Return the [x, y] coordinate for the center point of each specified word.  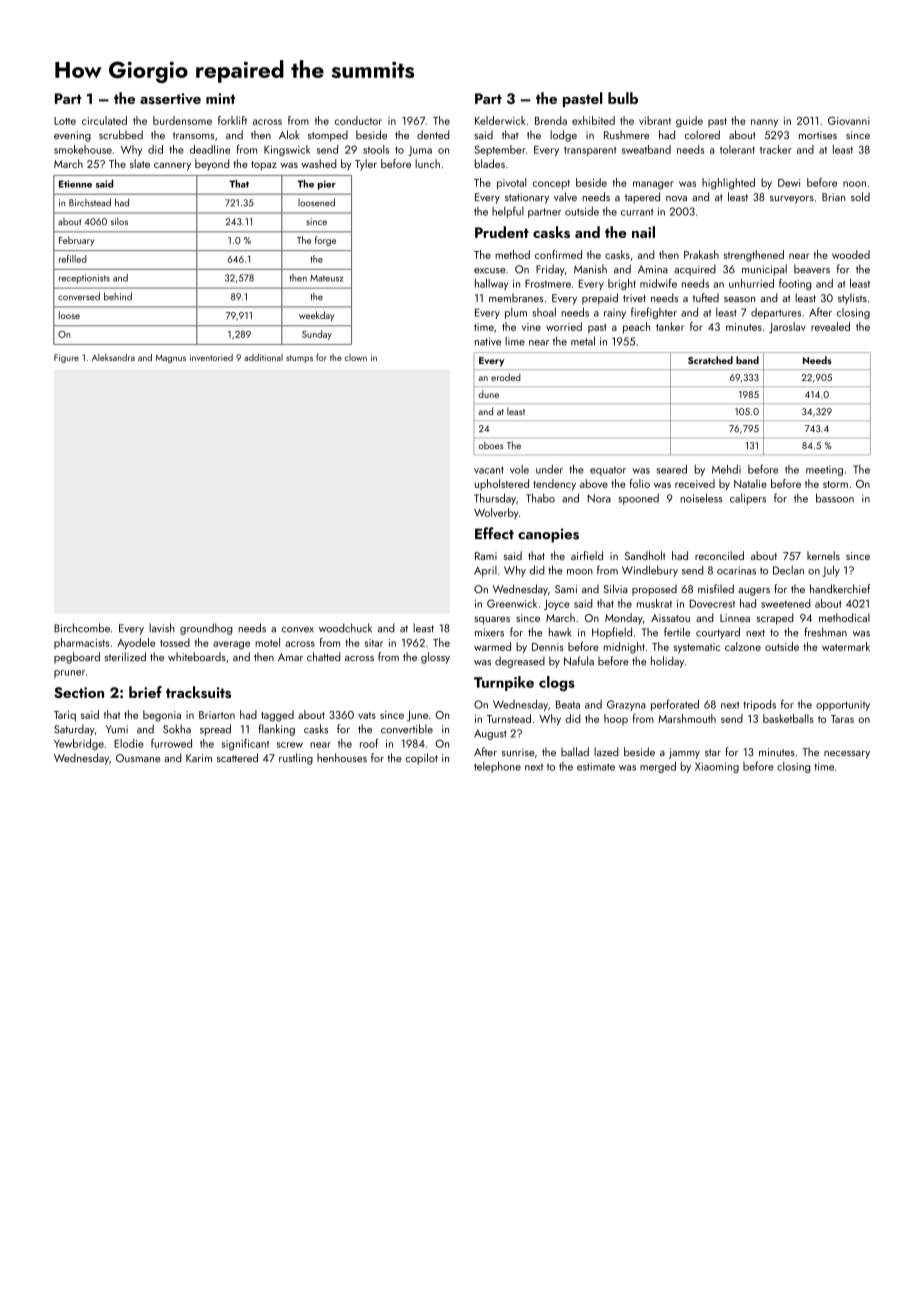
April [485, 571]
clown [356, 357]
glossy [435, 658]
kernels [823, 555]
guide [689, 122]
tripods [759, 705]
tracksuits [198, 692]
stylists [852, 299]
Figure [66, 358]
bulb [623, 98]
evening [72, 136]
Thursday [495, 499]
